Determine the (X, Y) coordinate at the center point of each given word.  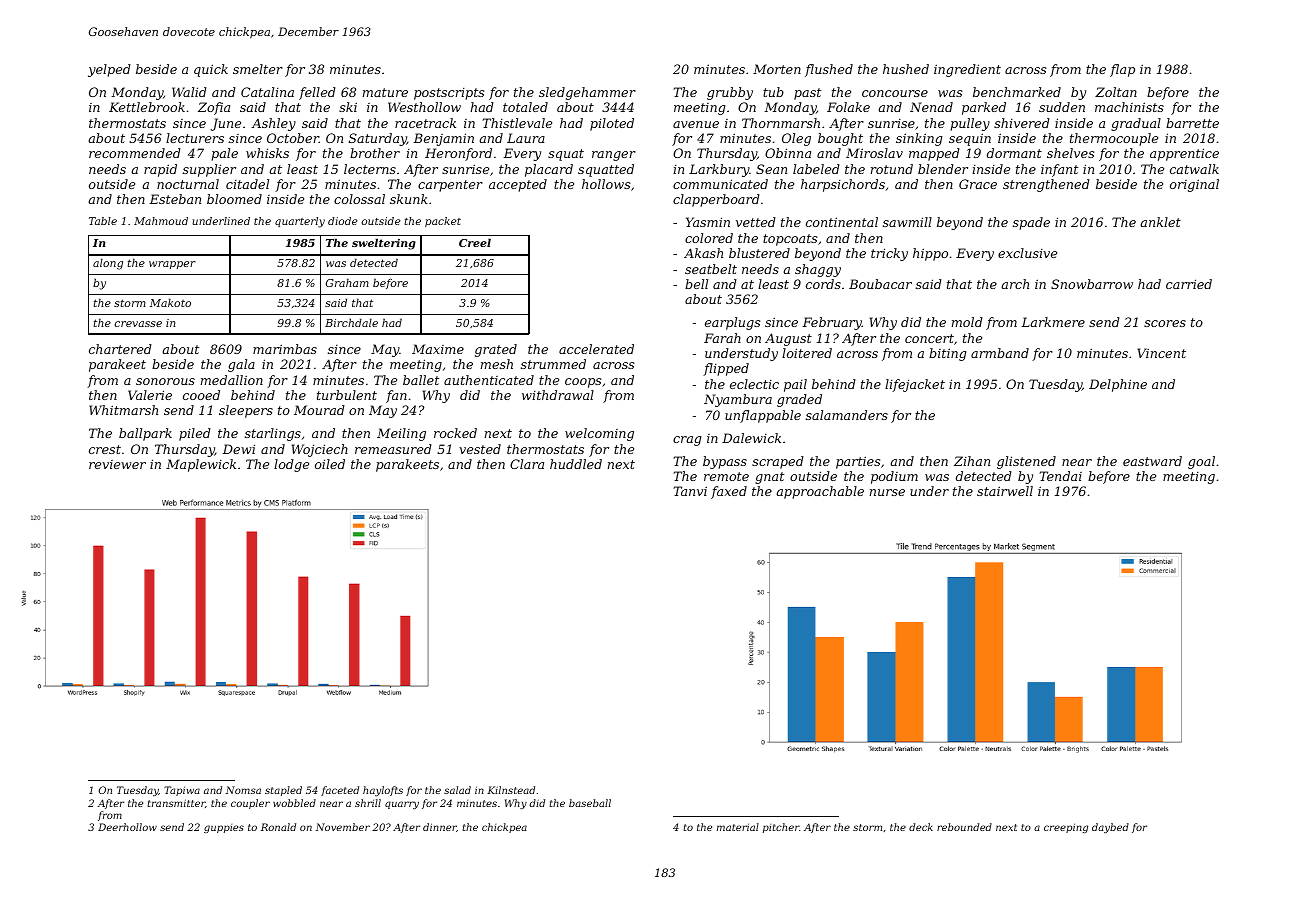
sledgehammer (587, 93)
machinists (1129, 107)
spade (1031, 223)
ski (348, 107)
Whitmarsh (123, 410)
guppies (224, 828)
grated (496, 350)
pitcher (781, 828)
